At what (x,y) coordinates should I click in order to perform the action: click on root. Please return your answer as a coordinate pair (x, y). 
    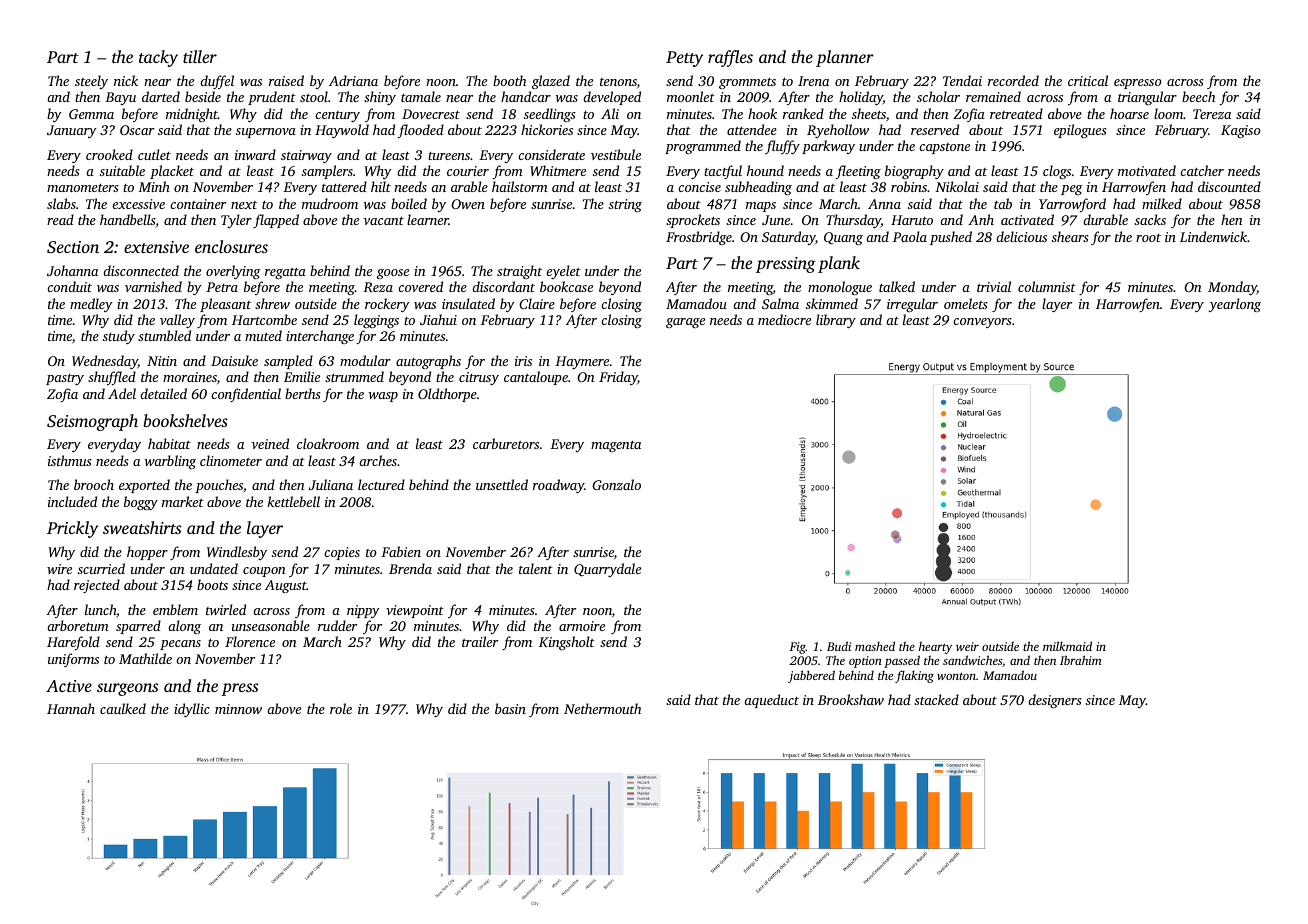
    Looking at the image, I should click on (1148, 238).
